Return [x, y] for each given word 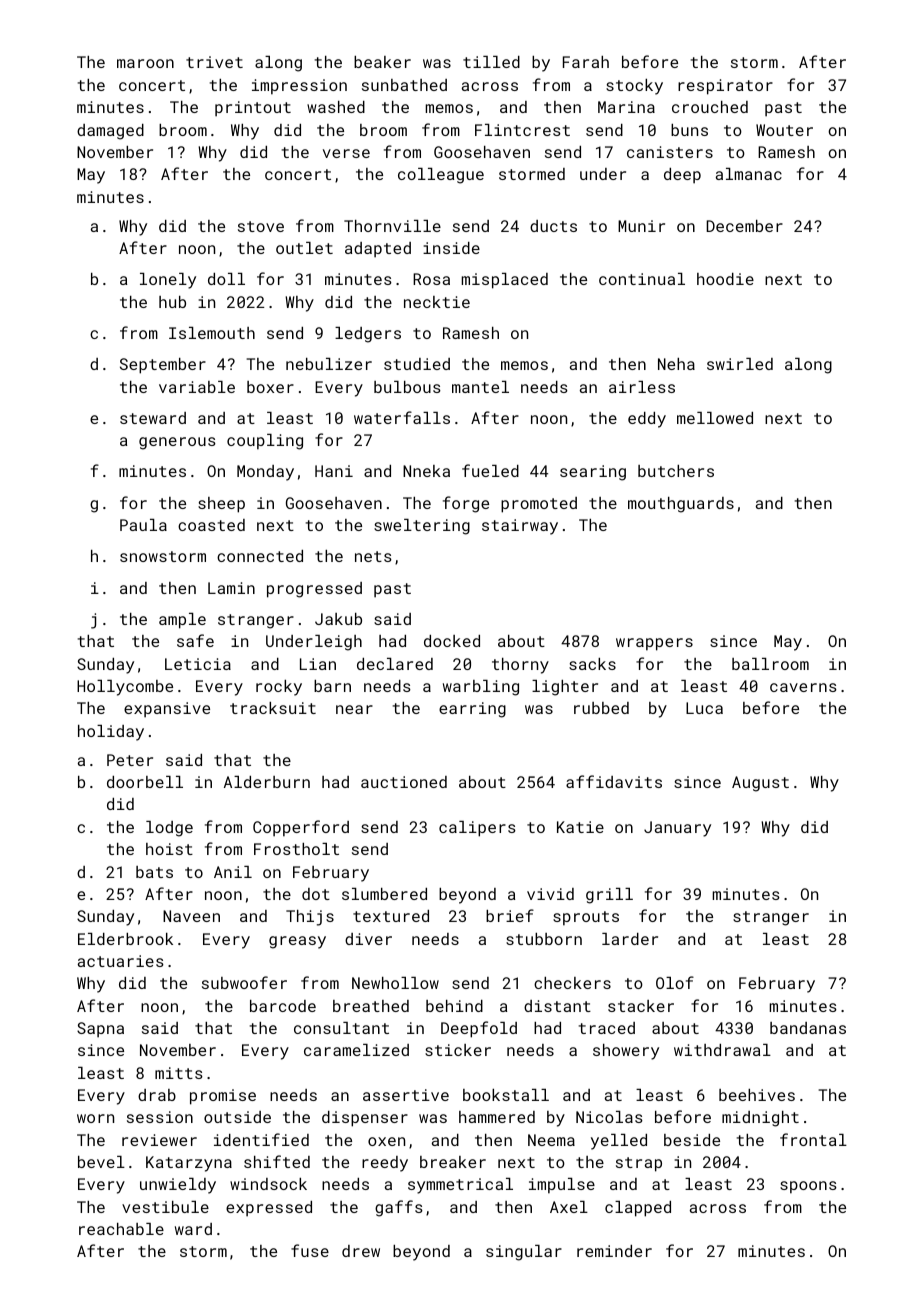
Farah [586, 62]
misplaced [505, 281]
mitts [179, 1073]
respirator [725, 87]
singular [524, 1253]
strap [639, 1164]
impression [299, 87]
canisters [670, 152]
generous [177, 443]
